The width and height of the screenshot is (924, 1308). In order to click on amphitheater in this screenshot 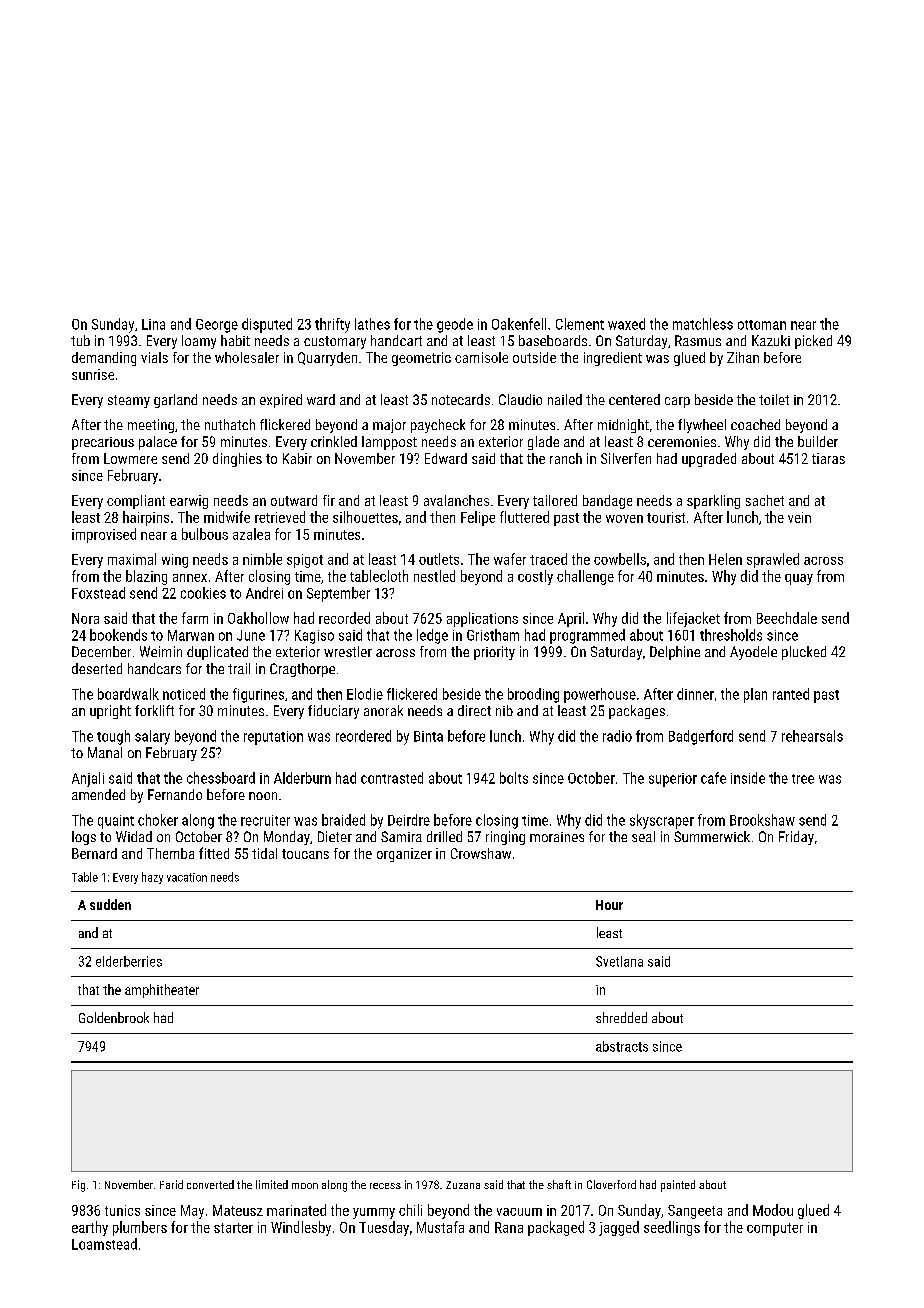, I will do `click(162, 991)`.
